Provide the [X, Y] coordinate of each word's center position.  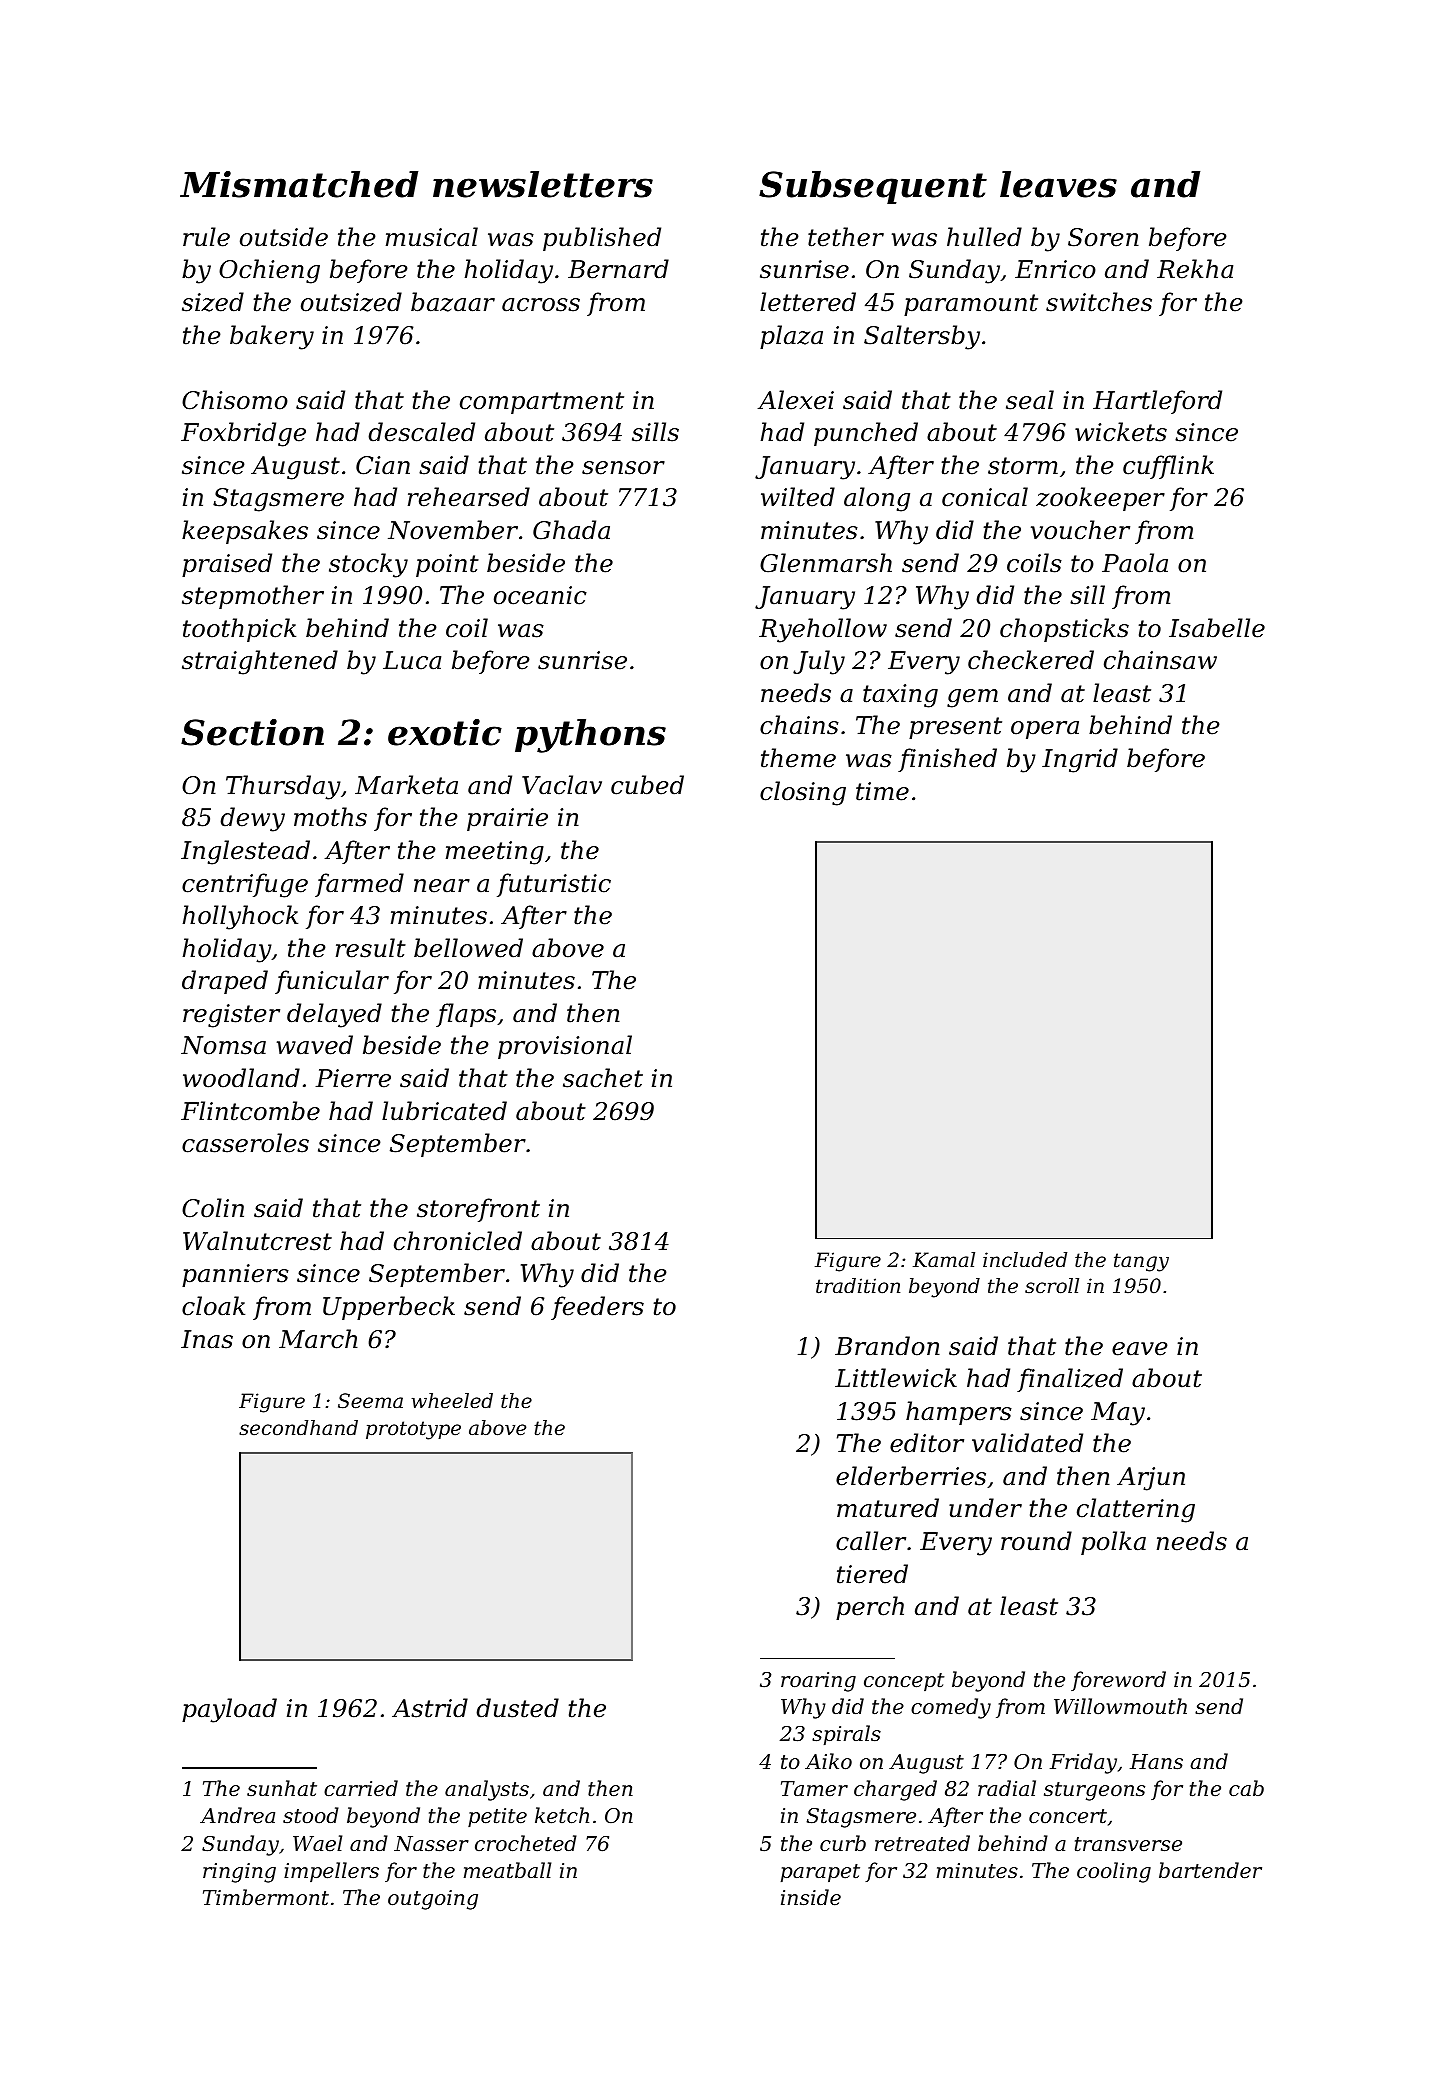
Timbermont [266, 1897]
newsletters [543, 184]
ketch [562, 1815]
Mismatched [299, 184]
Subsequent [873, 187]
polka [1113, 1543]
